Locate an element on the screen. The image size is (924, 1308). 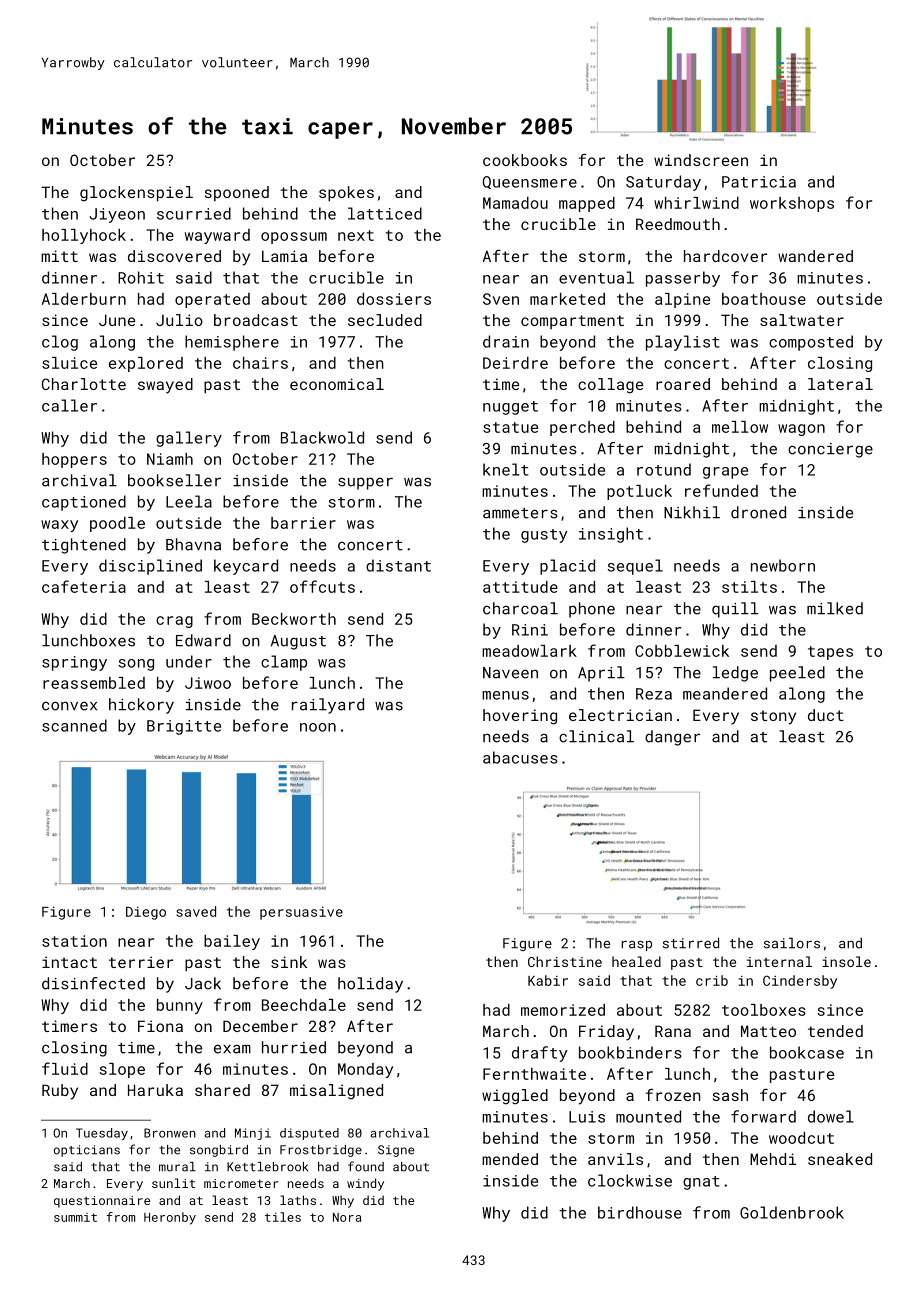
crag is located at coordinates (174, 622).
